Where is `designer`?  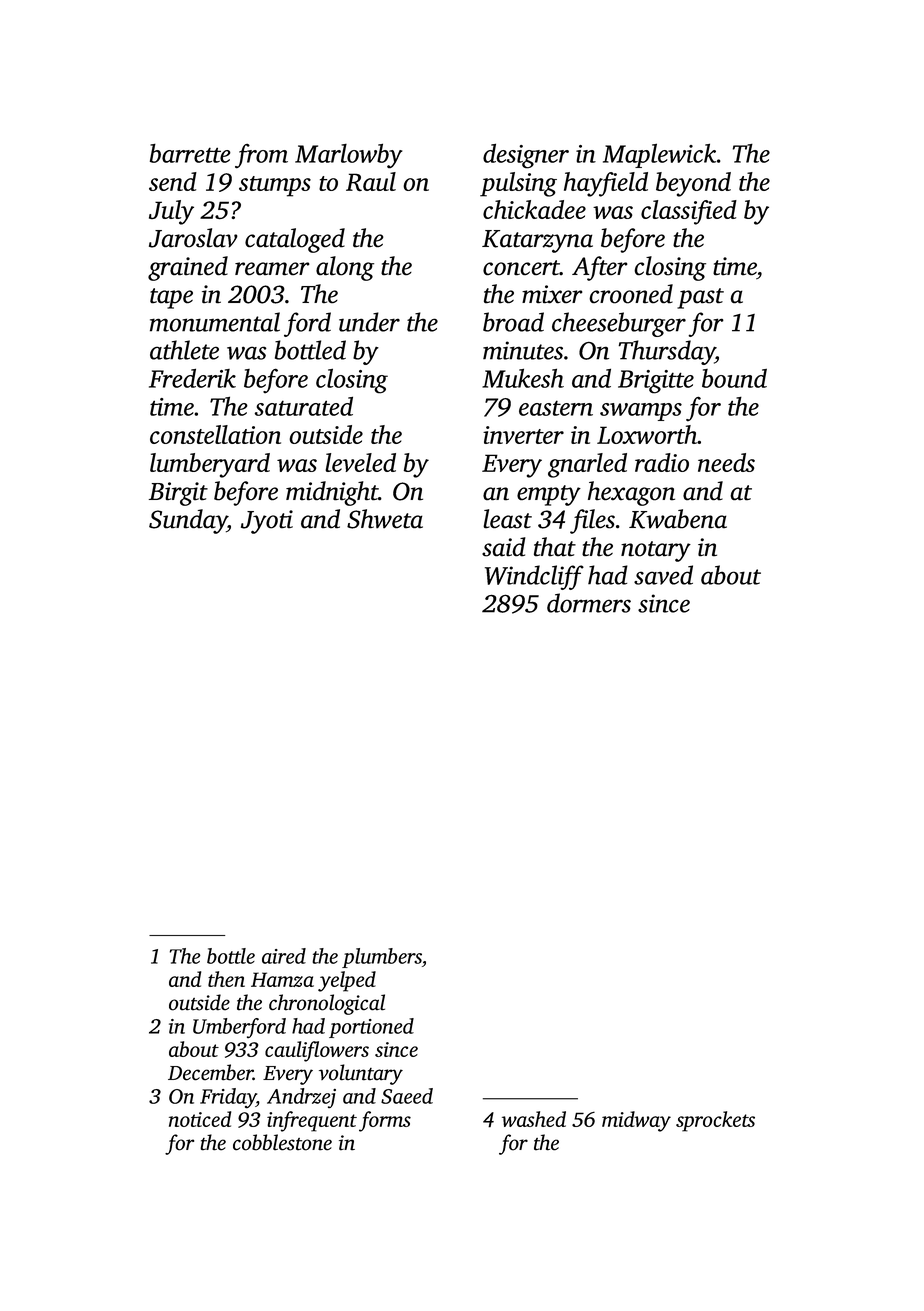 designer is located at coordinates (526, 156).
